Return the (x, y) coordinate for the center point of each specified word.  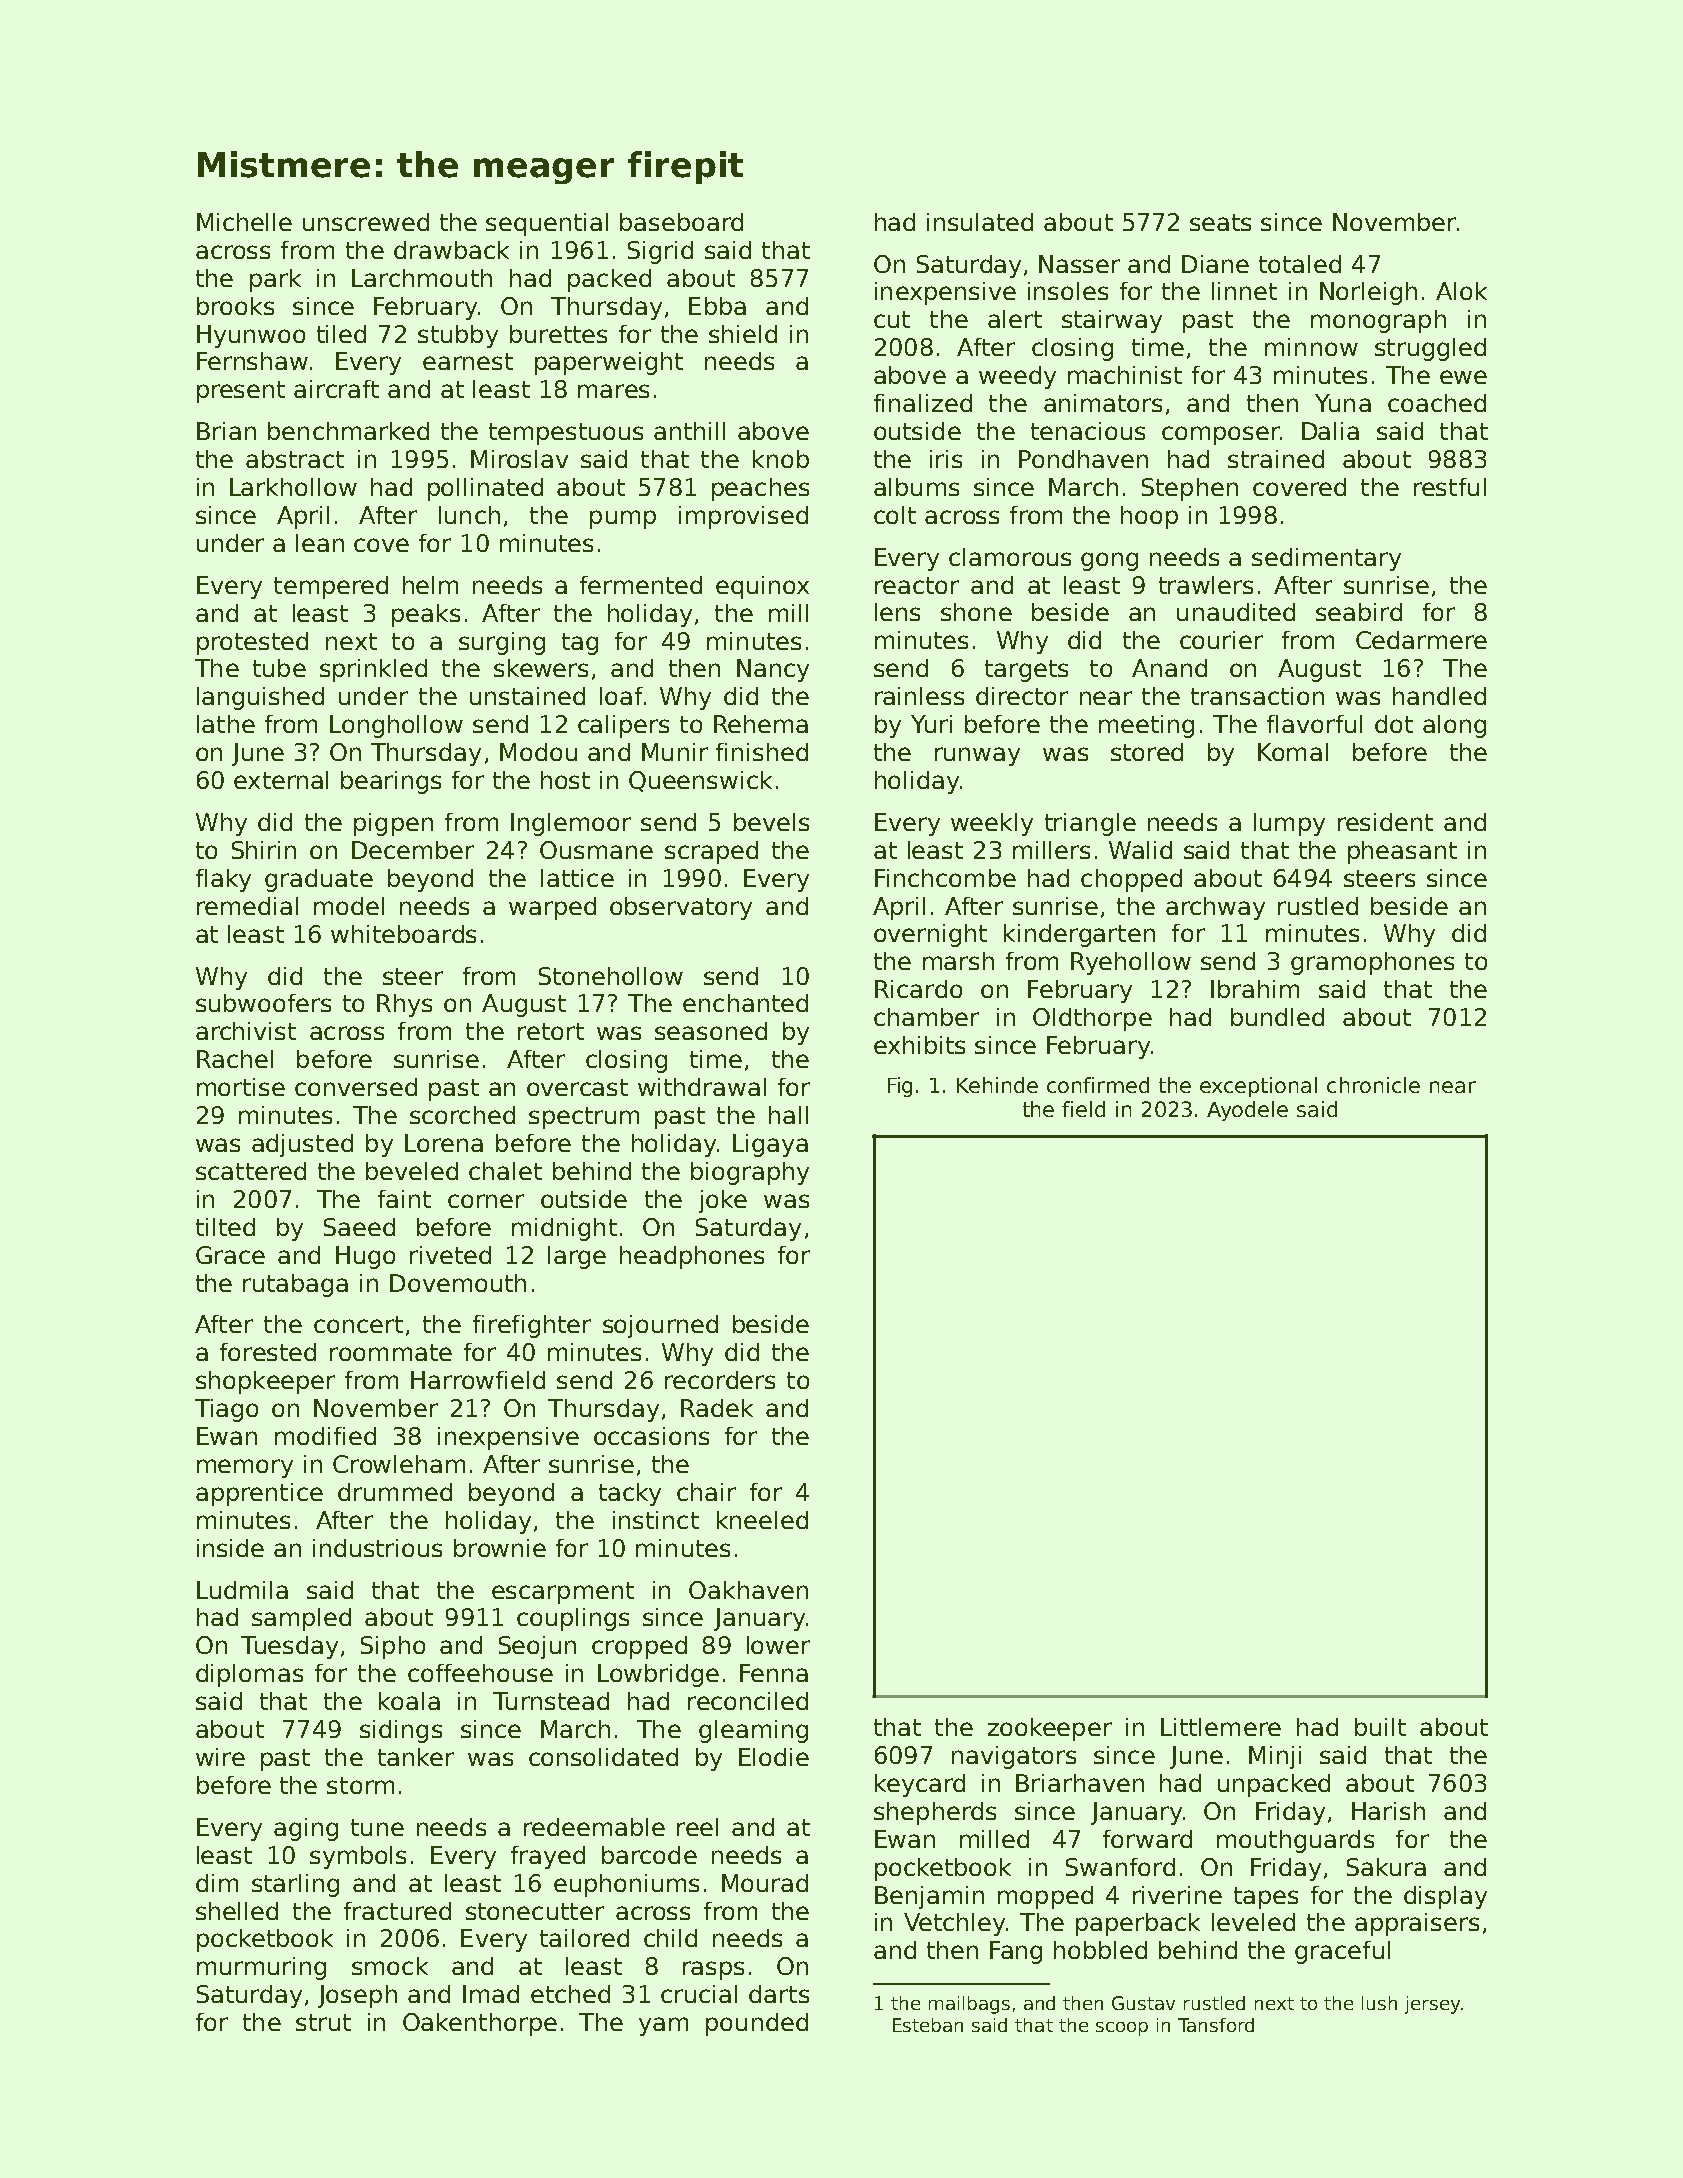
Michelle (244, 222)
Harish (1388, 1811)
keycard (920, 1785)
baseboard (681, 222)
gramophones (1372, 963)
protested (252, 643)
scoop (1122, 2029)
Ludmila (242, 1590)
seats (1220, 222)
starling (295, 1885)
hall (788, 1115)
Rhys (404, 1005)
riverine (1177, 1895)
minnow (1311, 347)
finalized (923, 403)
